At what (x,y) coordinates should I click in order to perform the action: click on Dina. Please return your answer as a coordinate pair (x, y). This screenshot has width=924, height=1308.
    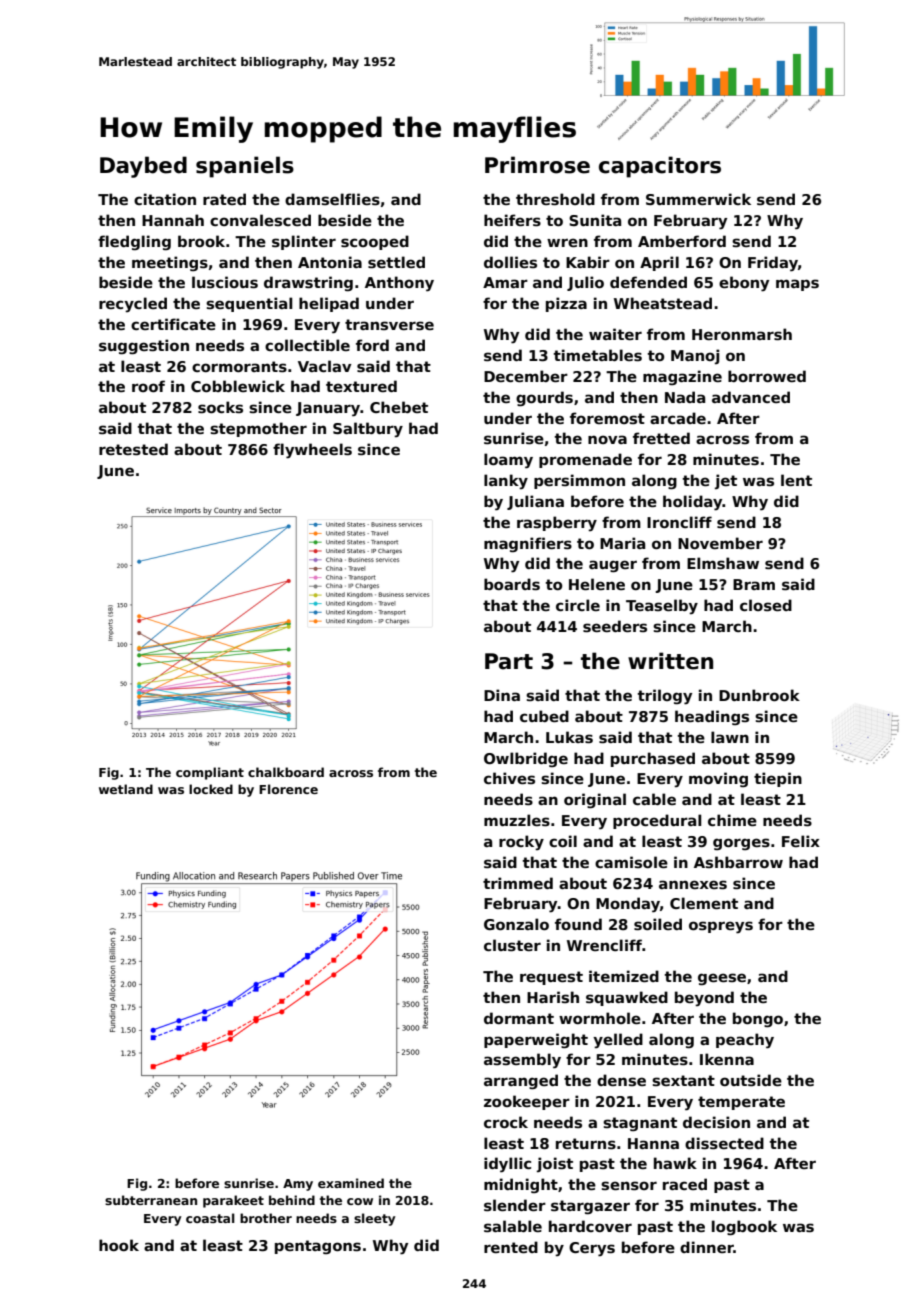
    Looking at the image, I should click on (502, 695).
